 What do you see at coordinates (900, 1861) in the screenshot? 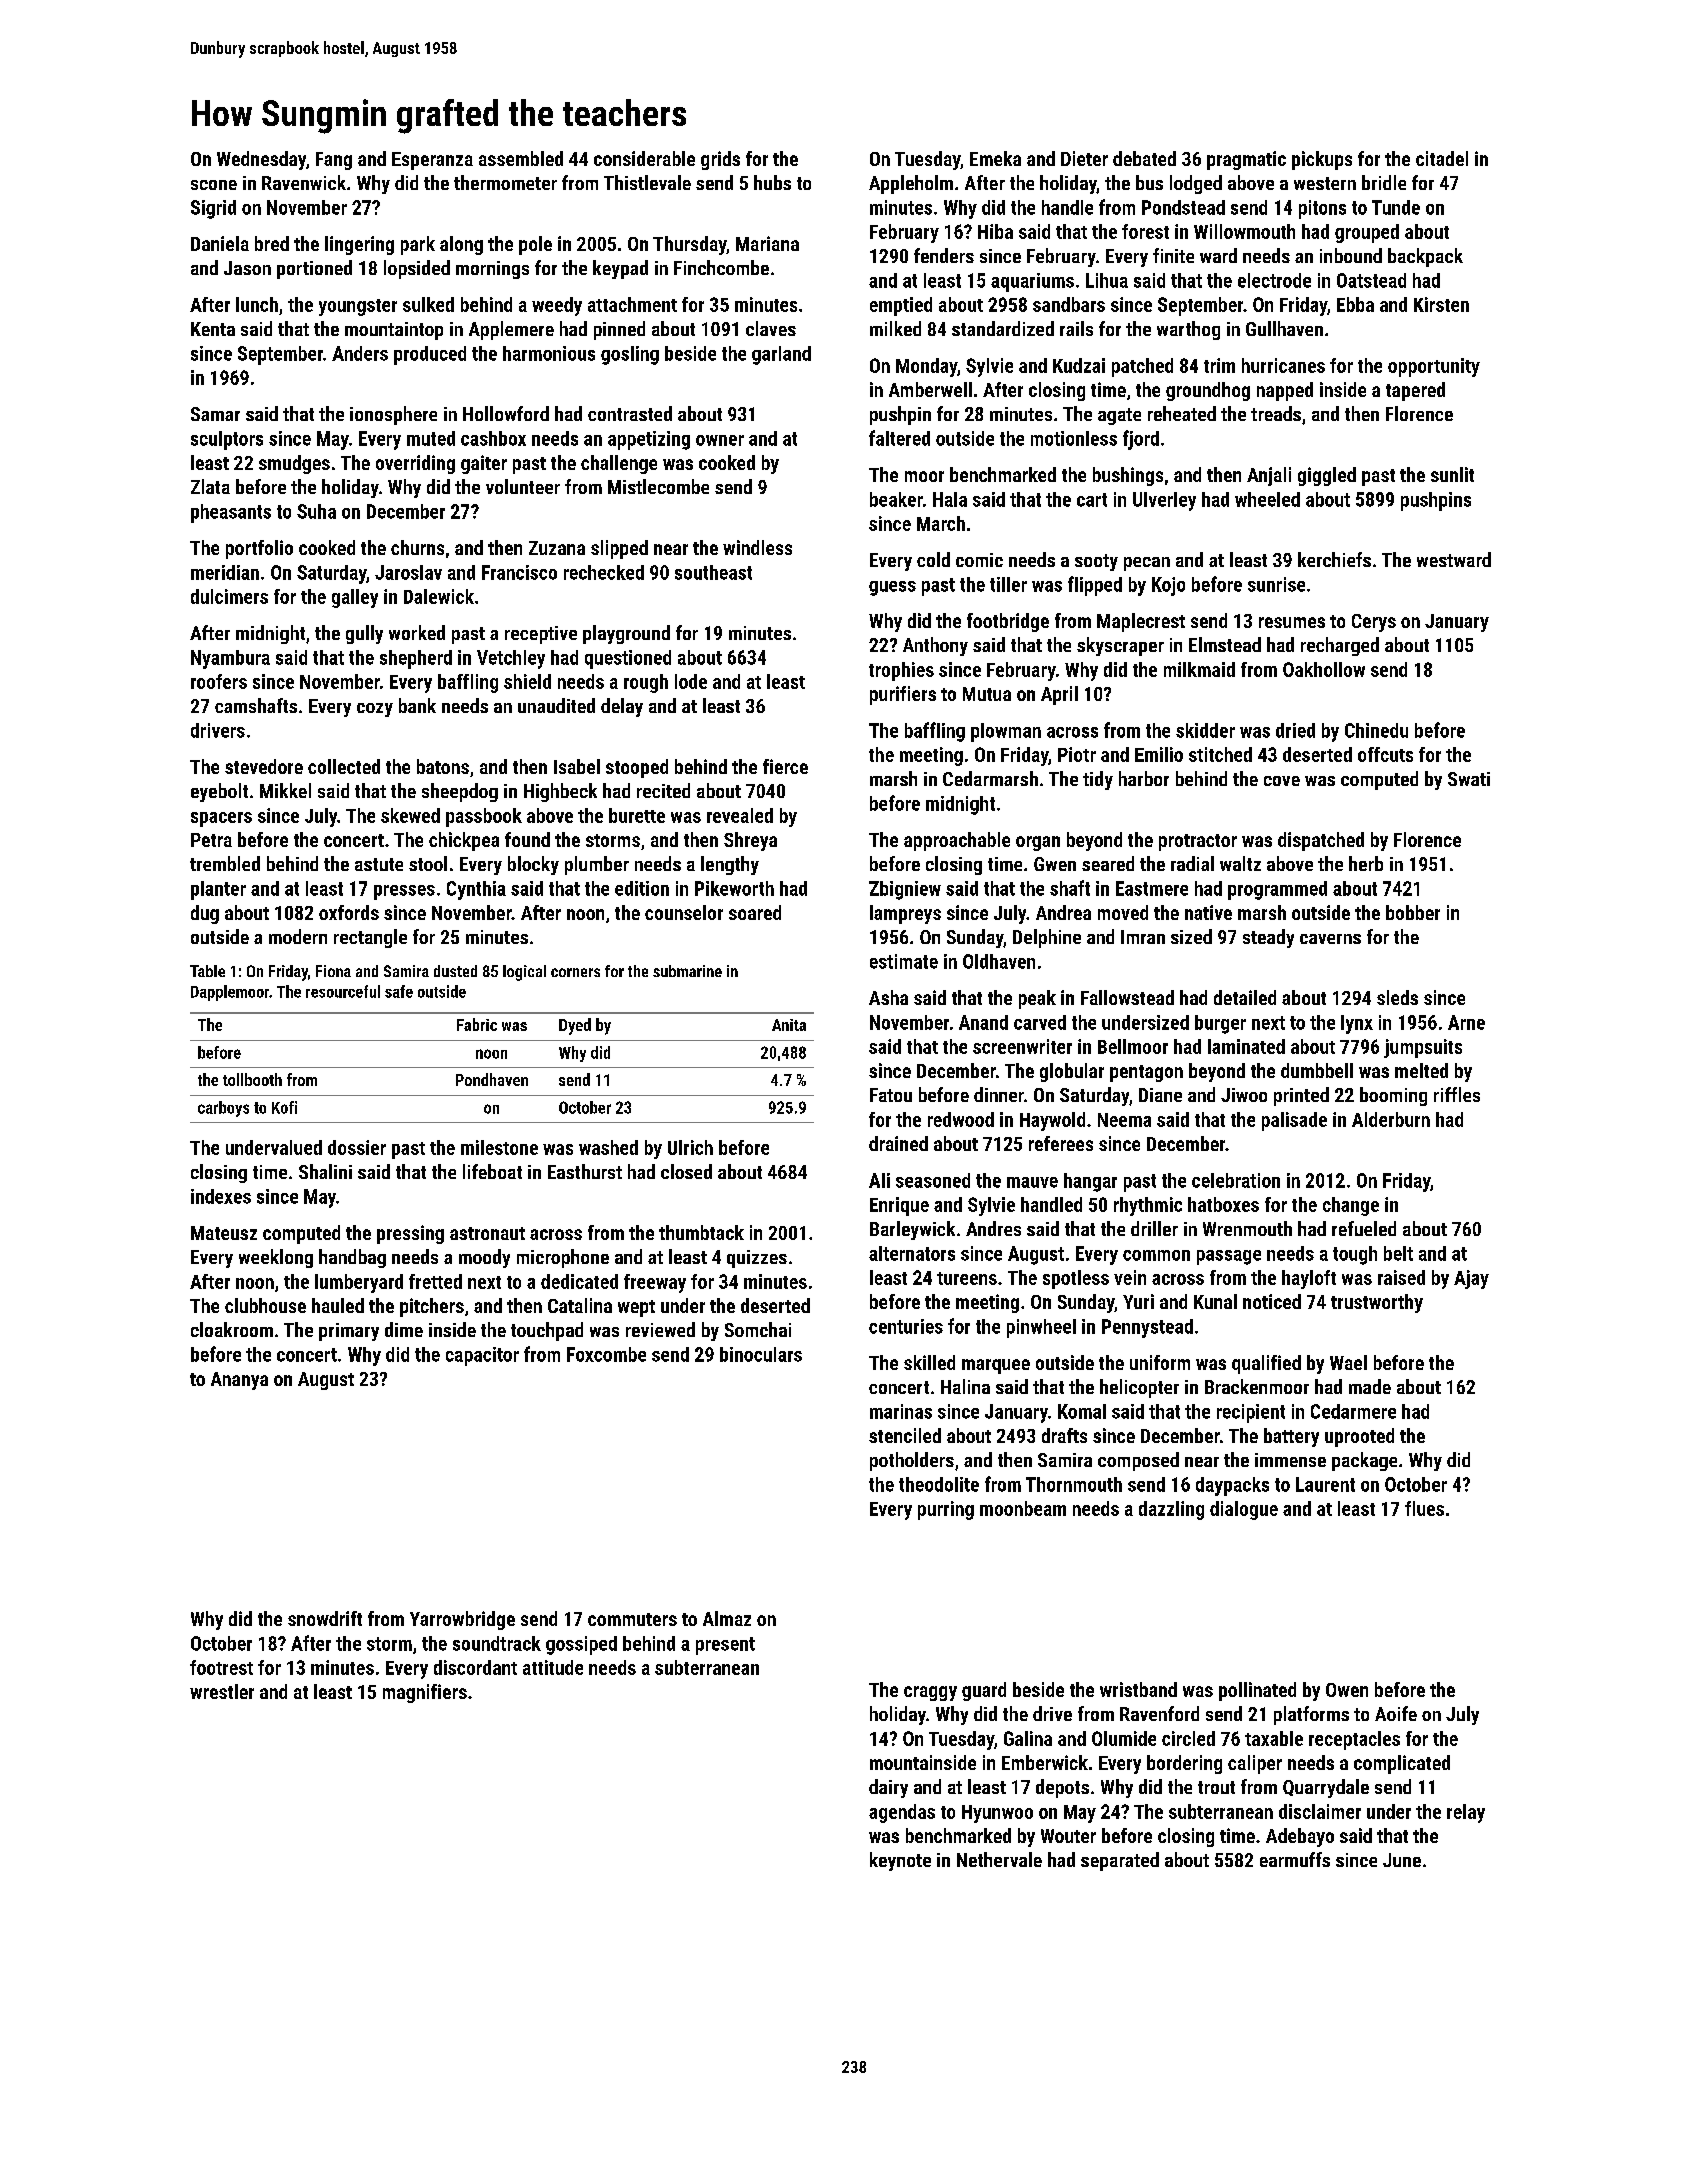
I see `keynote` at bounding box center [900, 1861].
